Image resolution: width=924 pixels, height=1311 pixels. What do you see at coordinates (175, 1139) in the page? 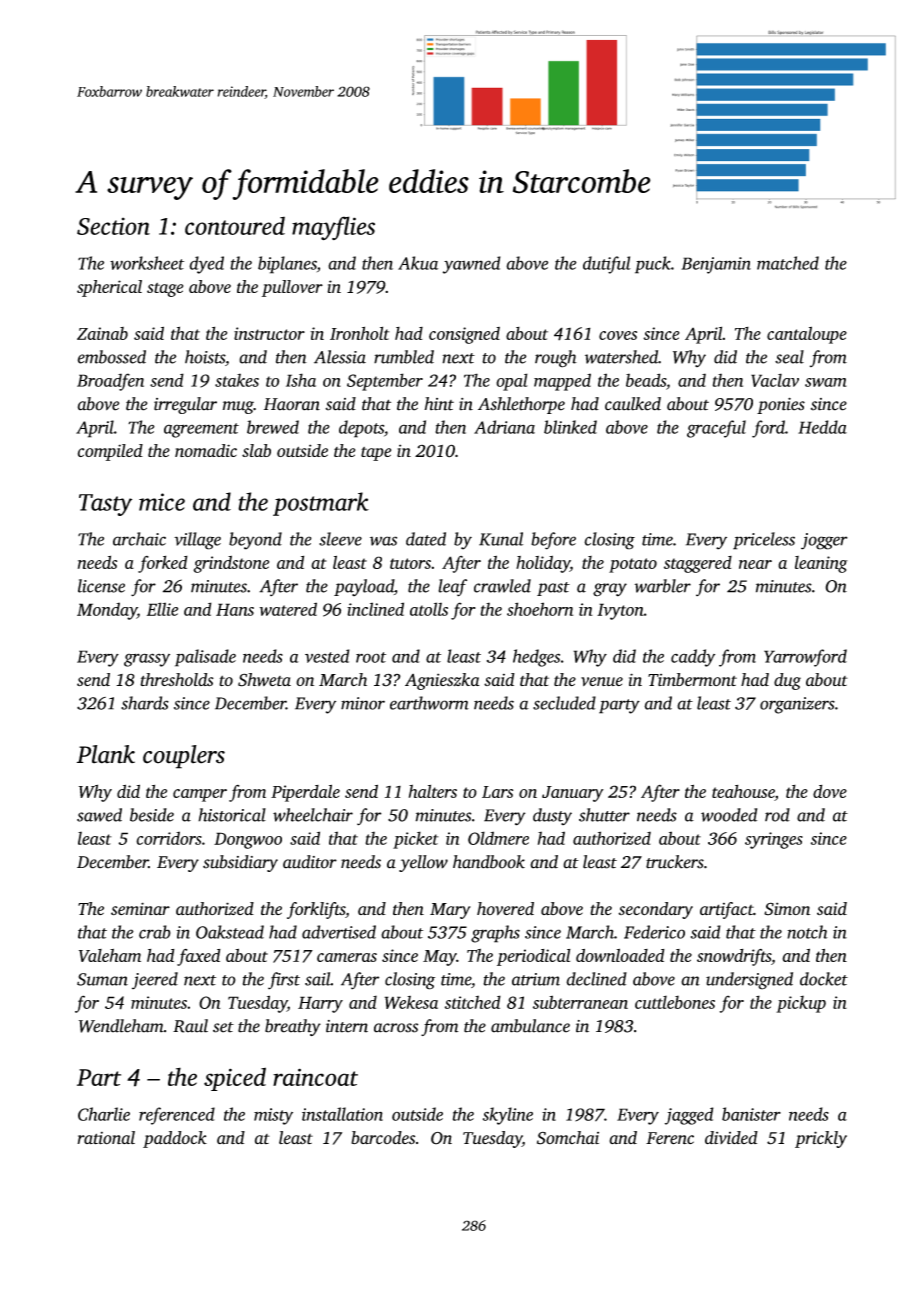
I see `paddock` at bounding box center [175, 1139].
